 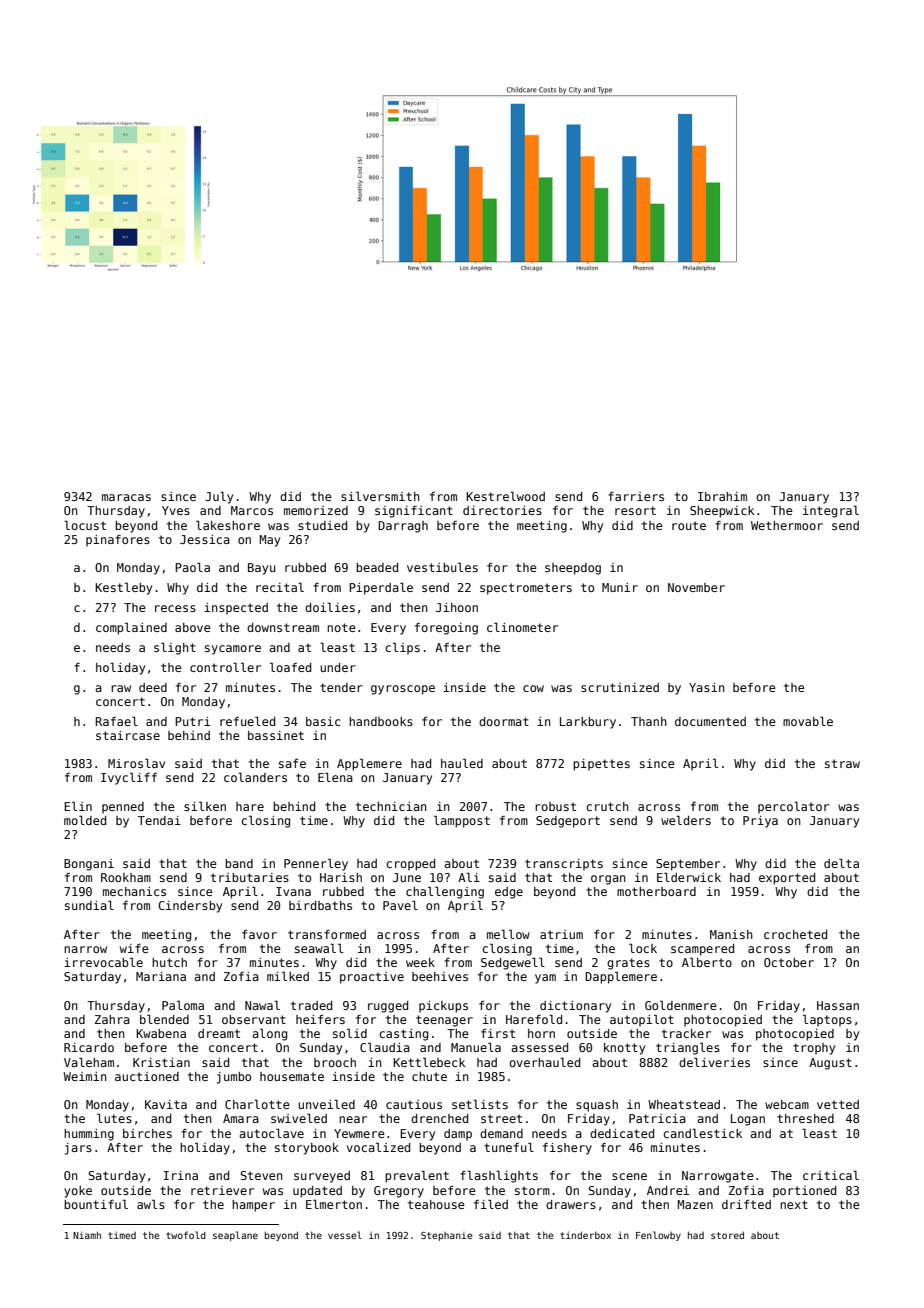 I want to click on deed, so click(x=153, y=687).
